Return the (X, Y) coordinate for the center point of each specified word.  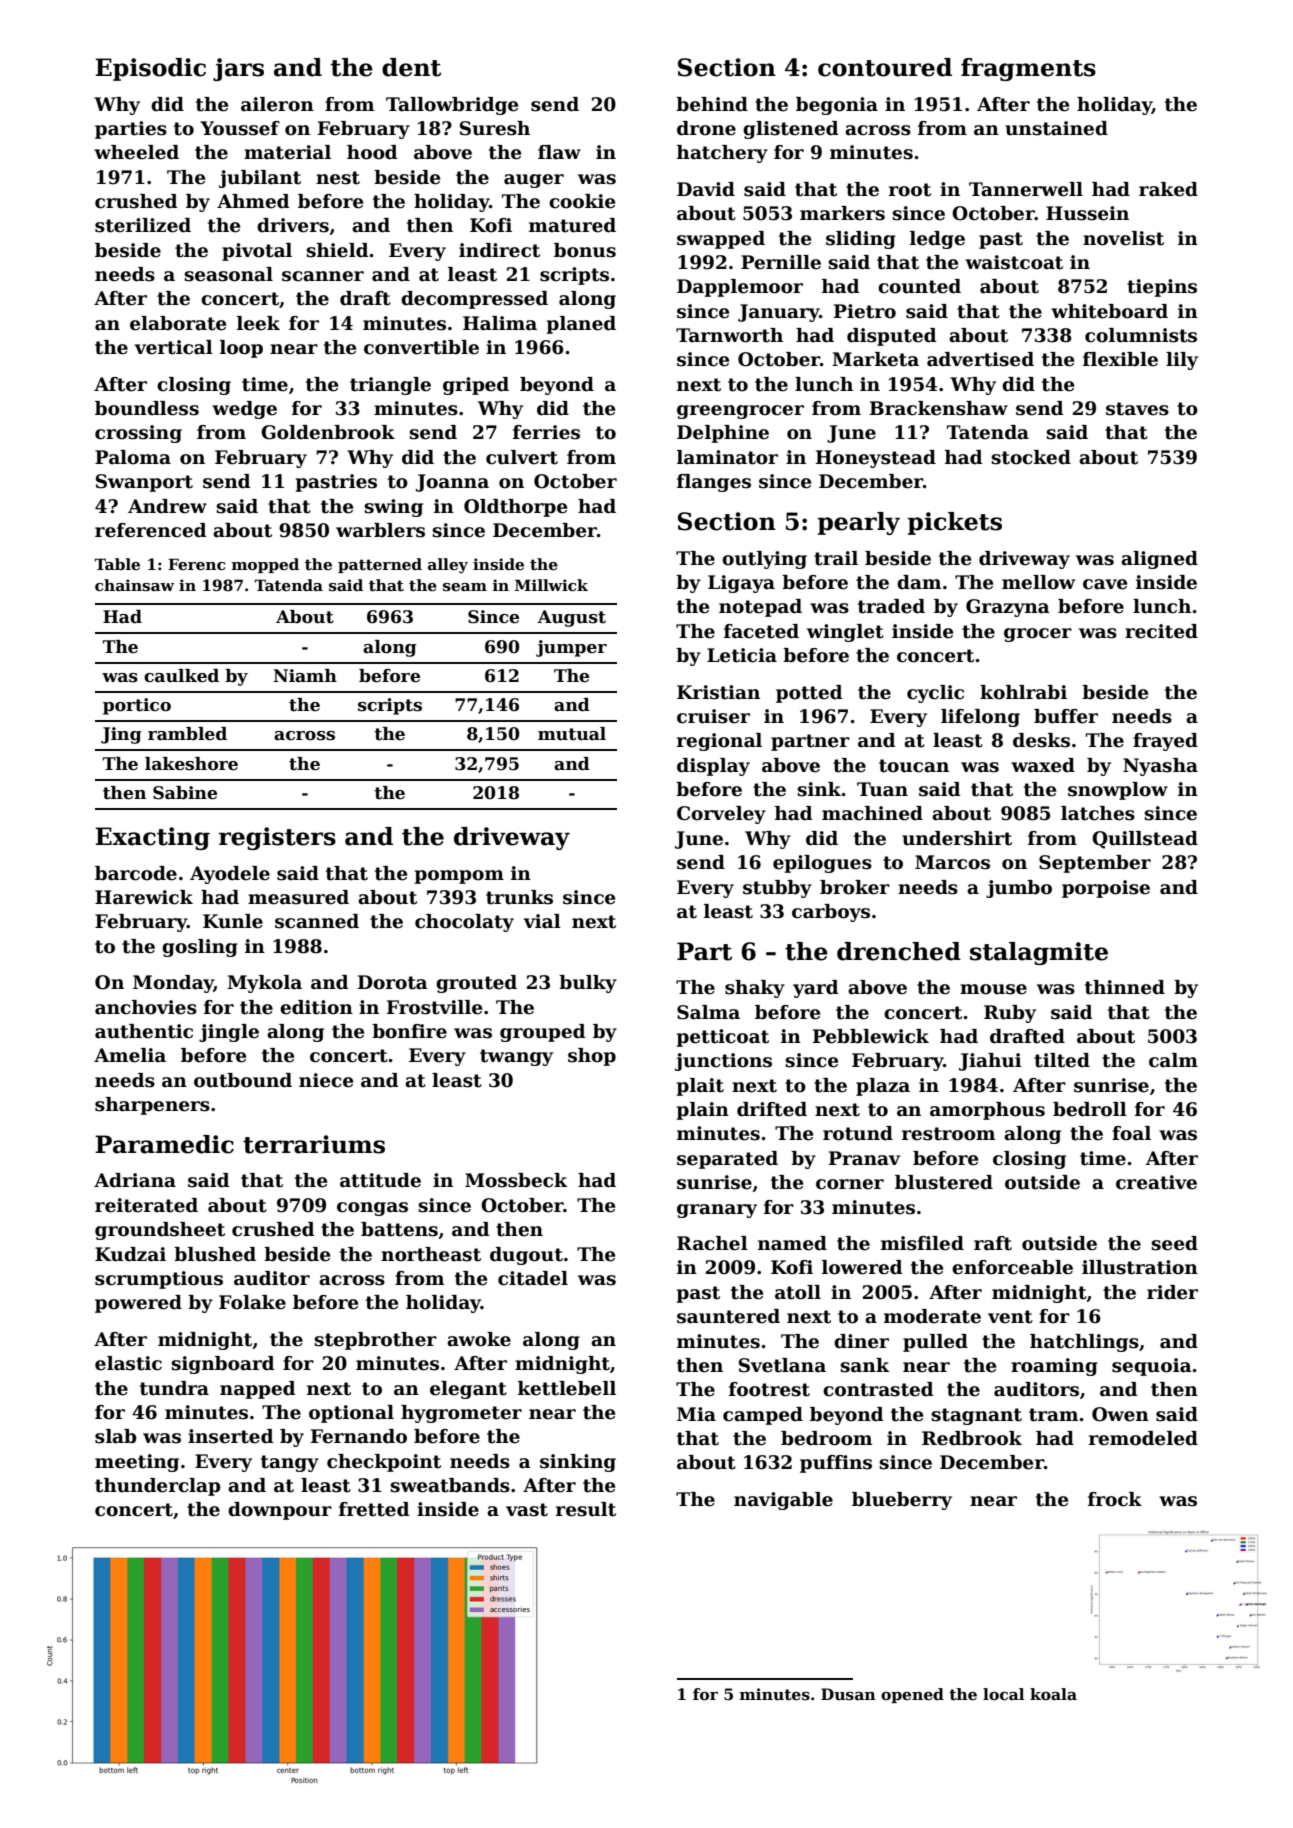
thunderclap (158, 1487)
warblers (380, 530)
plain (703, 1111)
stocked (1031, 457)
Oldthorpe (515, 508)
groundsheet (160, 1231)
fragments (1028, 69)
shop (592, 1057)
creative (1156, 1182)
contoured (885, 67)
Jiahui (990, 1062)
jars (238, 69)
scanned (317, 921)
